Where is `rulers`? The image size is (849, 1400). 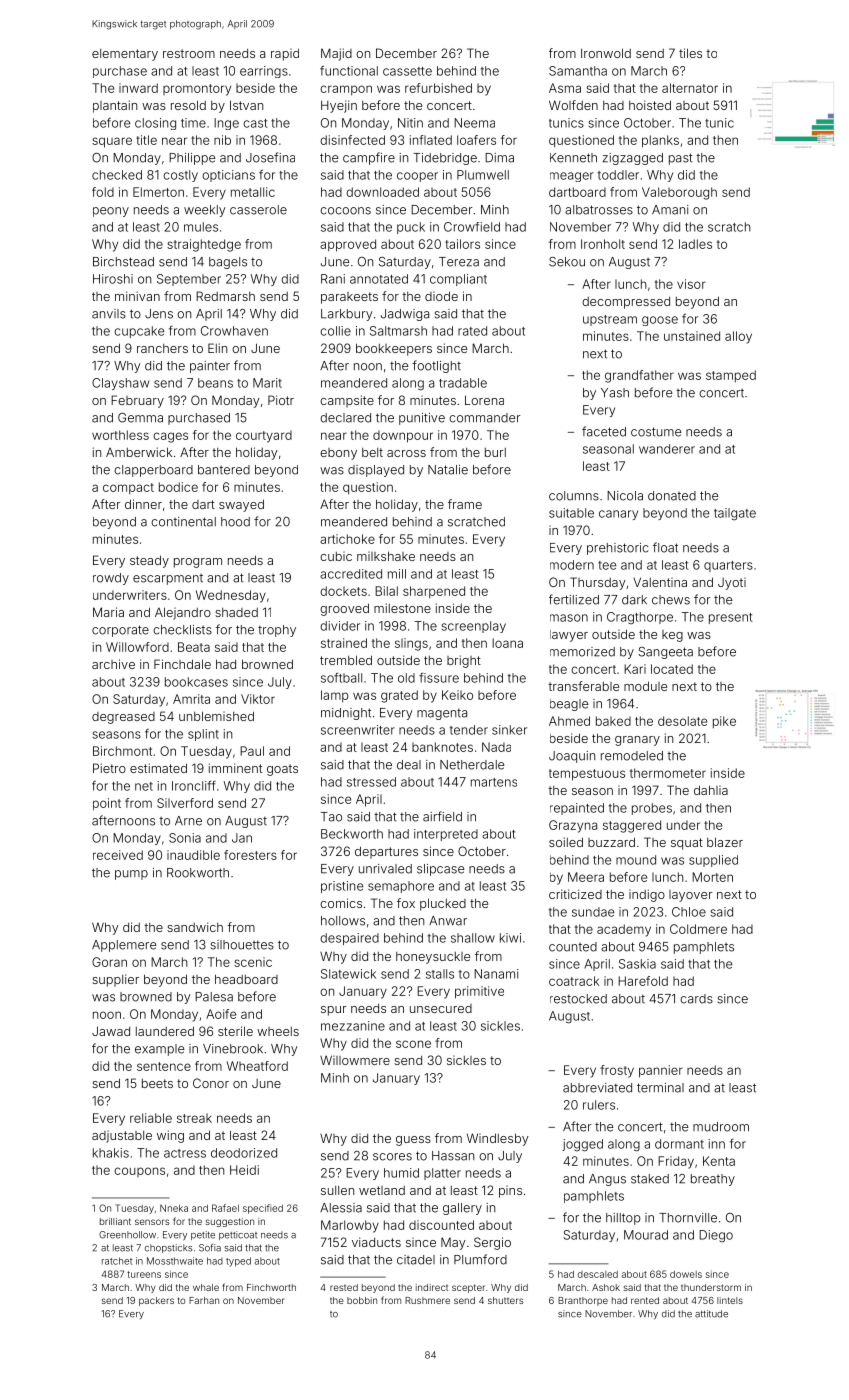 rulers is located at coordinates (599, 1105).
